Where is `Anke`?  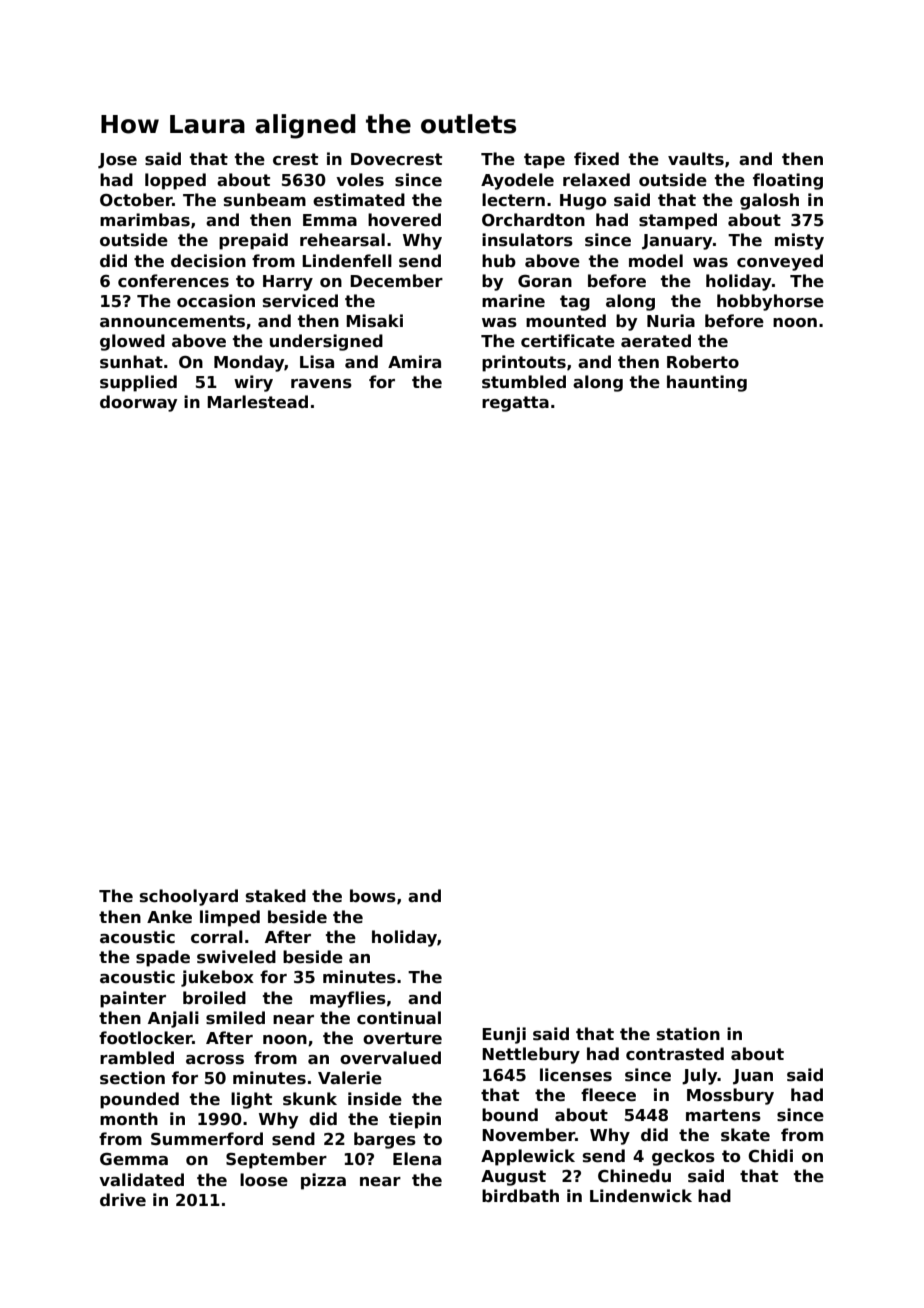 Anke is located at coordinates (169, 917).
